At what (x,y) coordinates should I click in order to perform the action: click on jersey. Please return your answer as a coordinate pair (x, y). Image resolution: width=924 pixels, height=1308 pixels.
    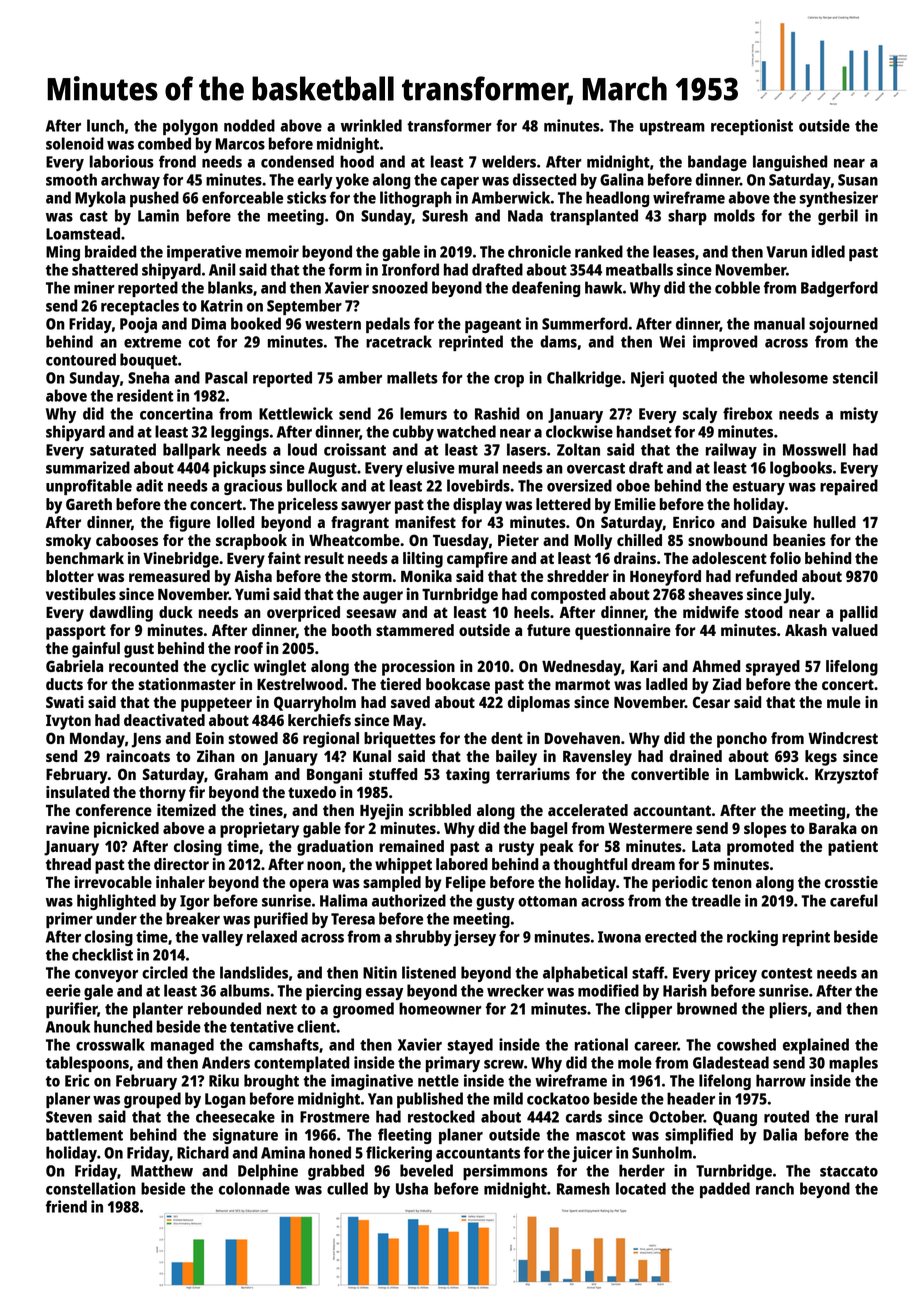
    Looking at the image, I should click on (475, 938).
